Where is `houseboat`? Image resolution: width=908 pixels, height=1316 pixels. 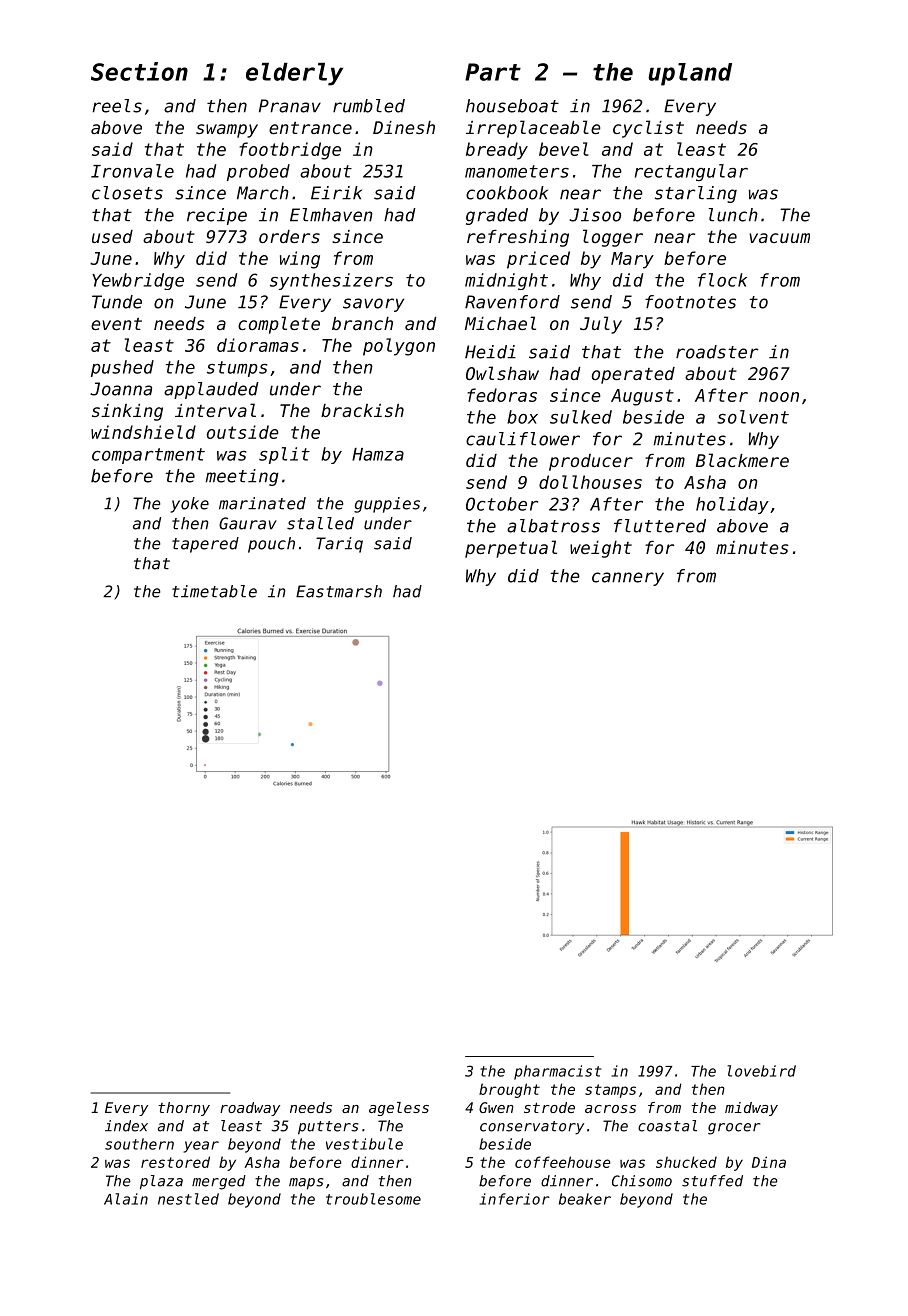
houseboat is located at coordinates (512, 106).
